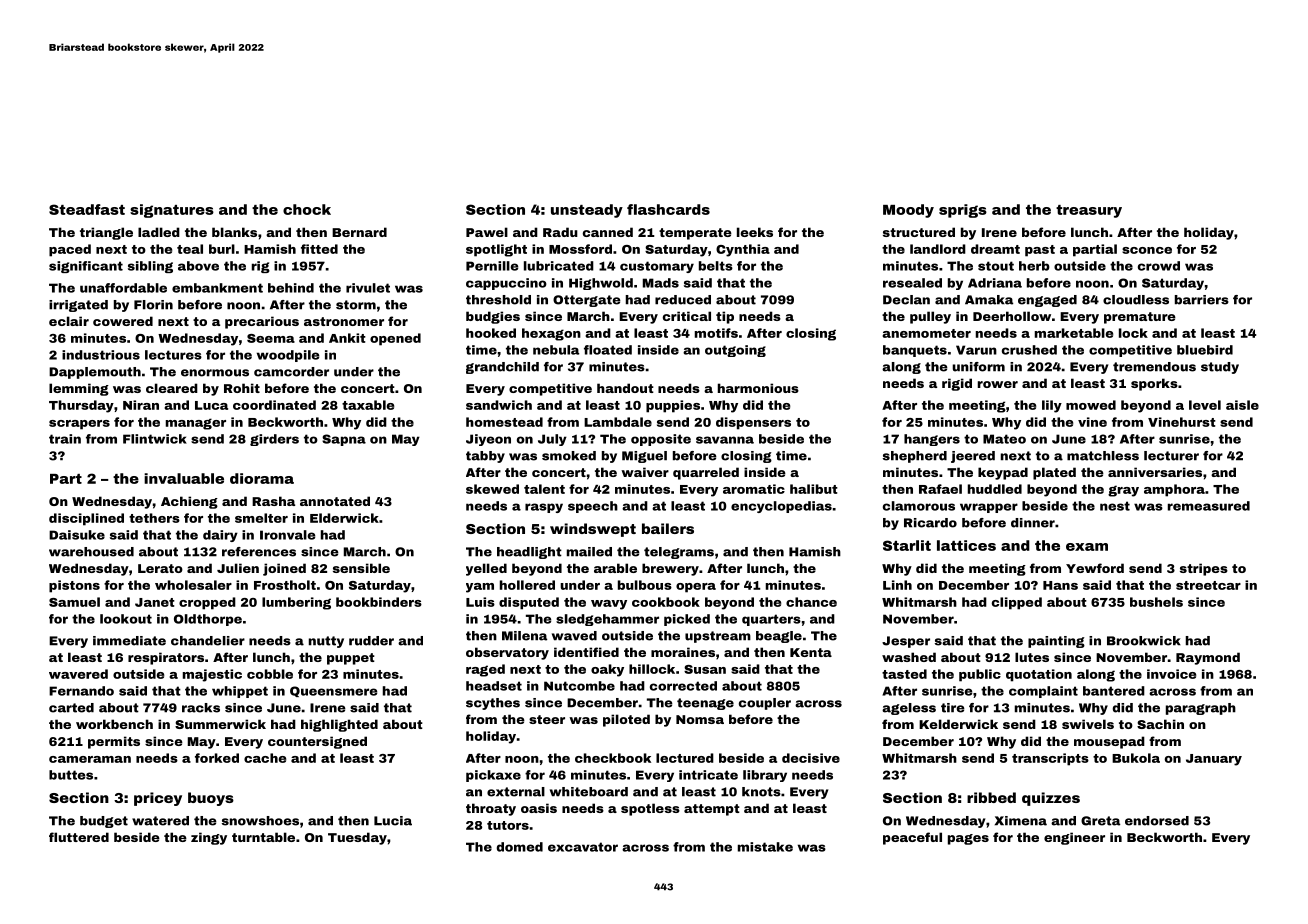  I want to click on pricey, so click(158, 799).
